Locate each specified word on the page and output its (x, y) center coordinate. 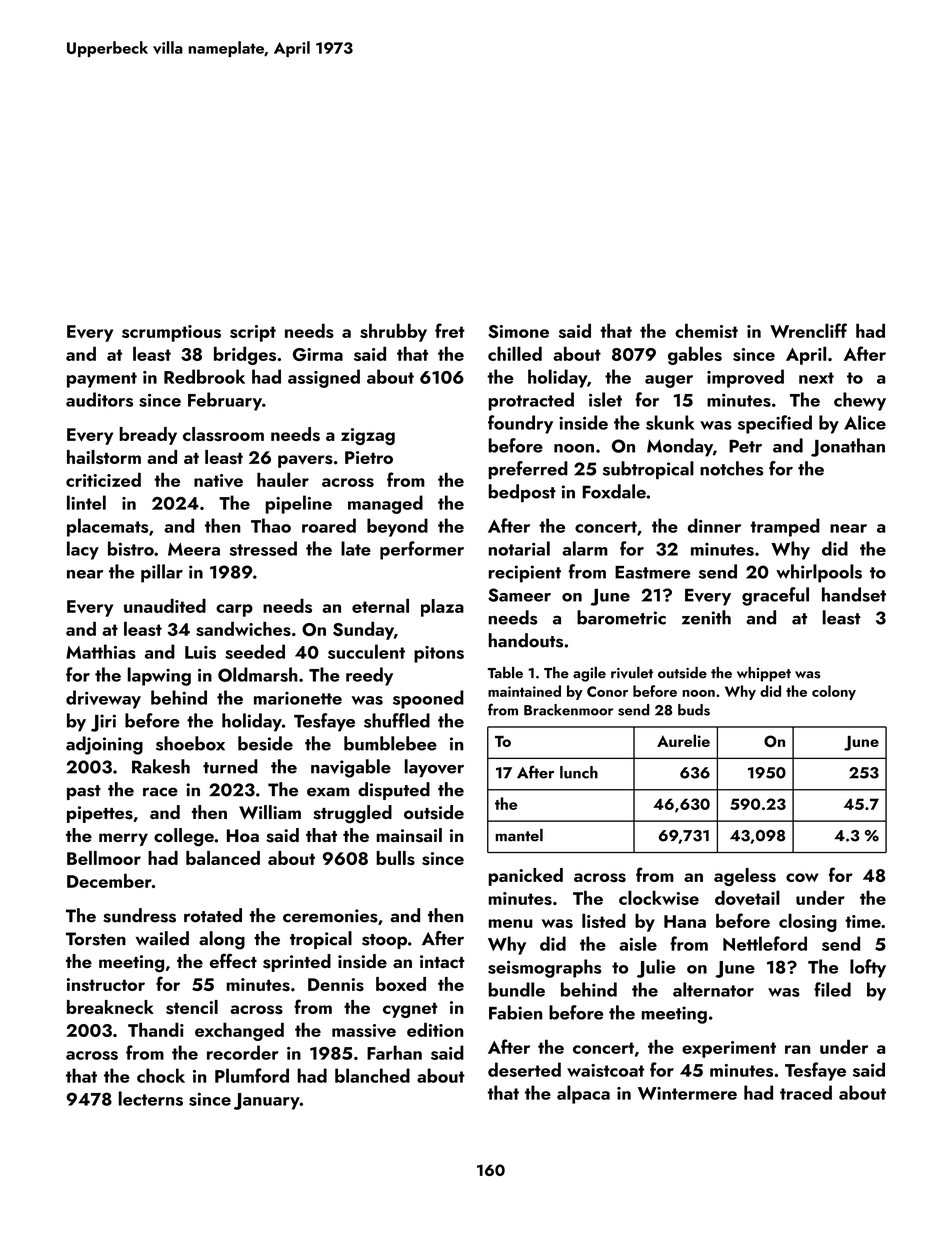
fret (450, 330)
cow (802, 877)
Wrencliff (808, 330)
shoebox (190, 743)
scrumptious (171, 333)
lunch (579, 772)
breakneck (110, 1007)
